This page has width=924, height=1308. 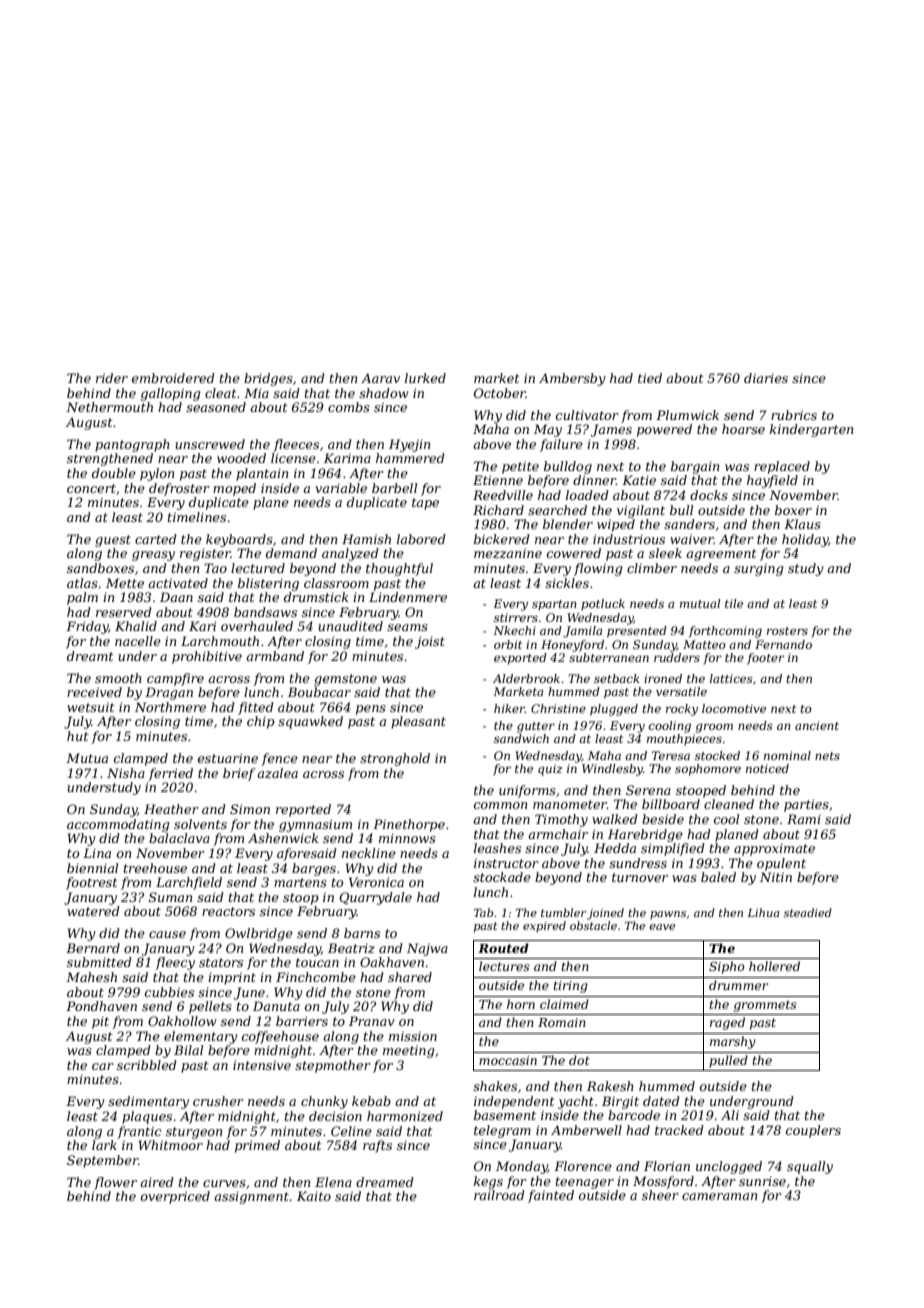 I want to click on cause, so click(x=167, y=934).
